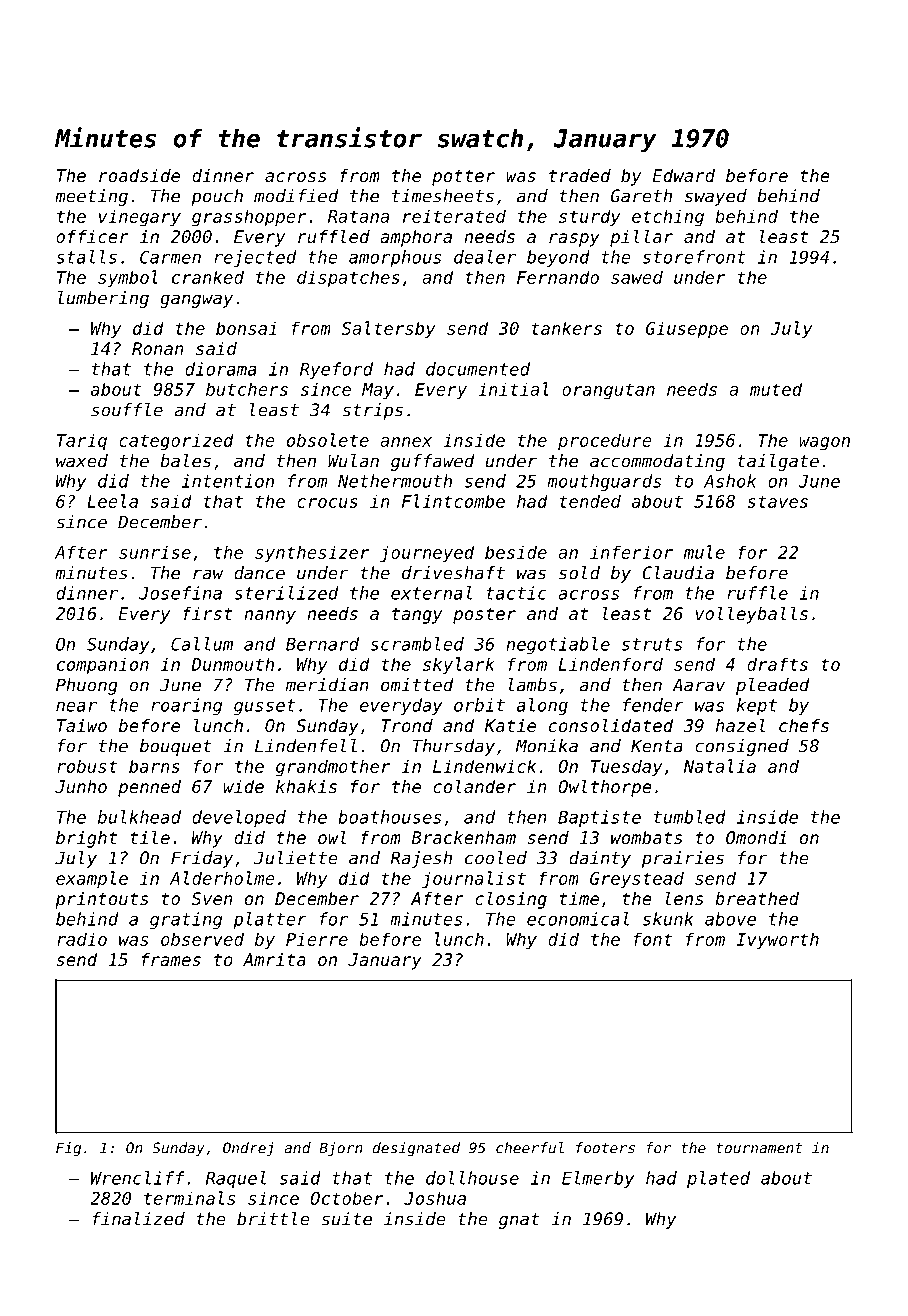 The width and height of the page is (908, 1316). Describe the element at coordinates (433, 462) in the page. I see `guffawed` at that location.
